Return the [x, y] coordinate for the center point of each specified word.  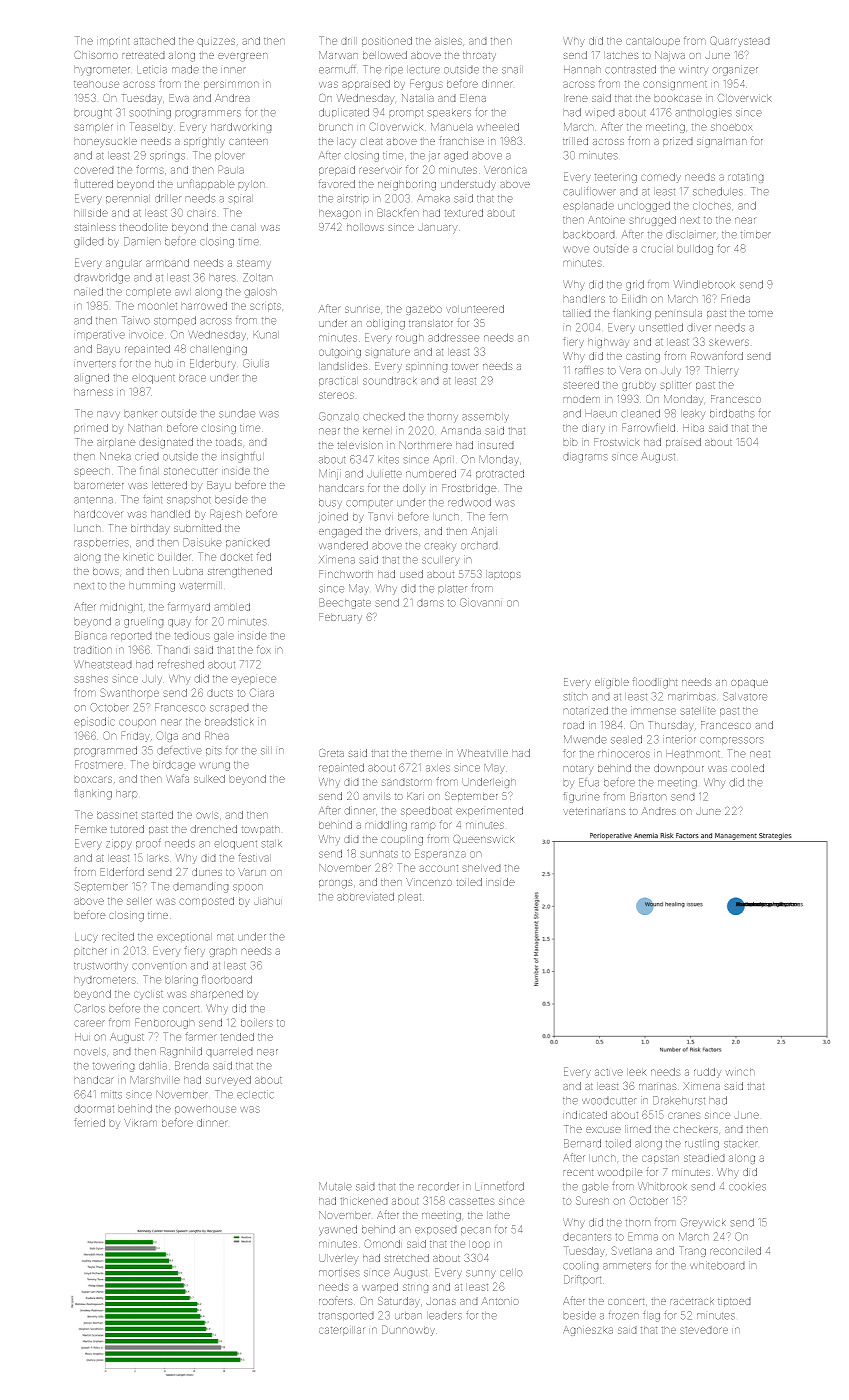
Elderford [122, 871]
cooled [747, 768]
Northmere [425, 445]
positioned [387, 42]
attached [154, 41]
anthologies [703, 113]
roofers [336, 1300]
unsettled [661, 327]
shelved [481, 868]
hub [164, 364]
